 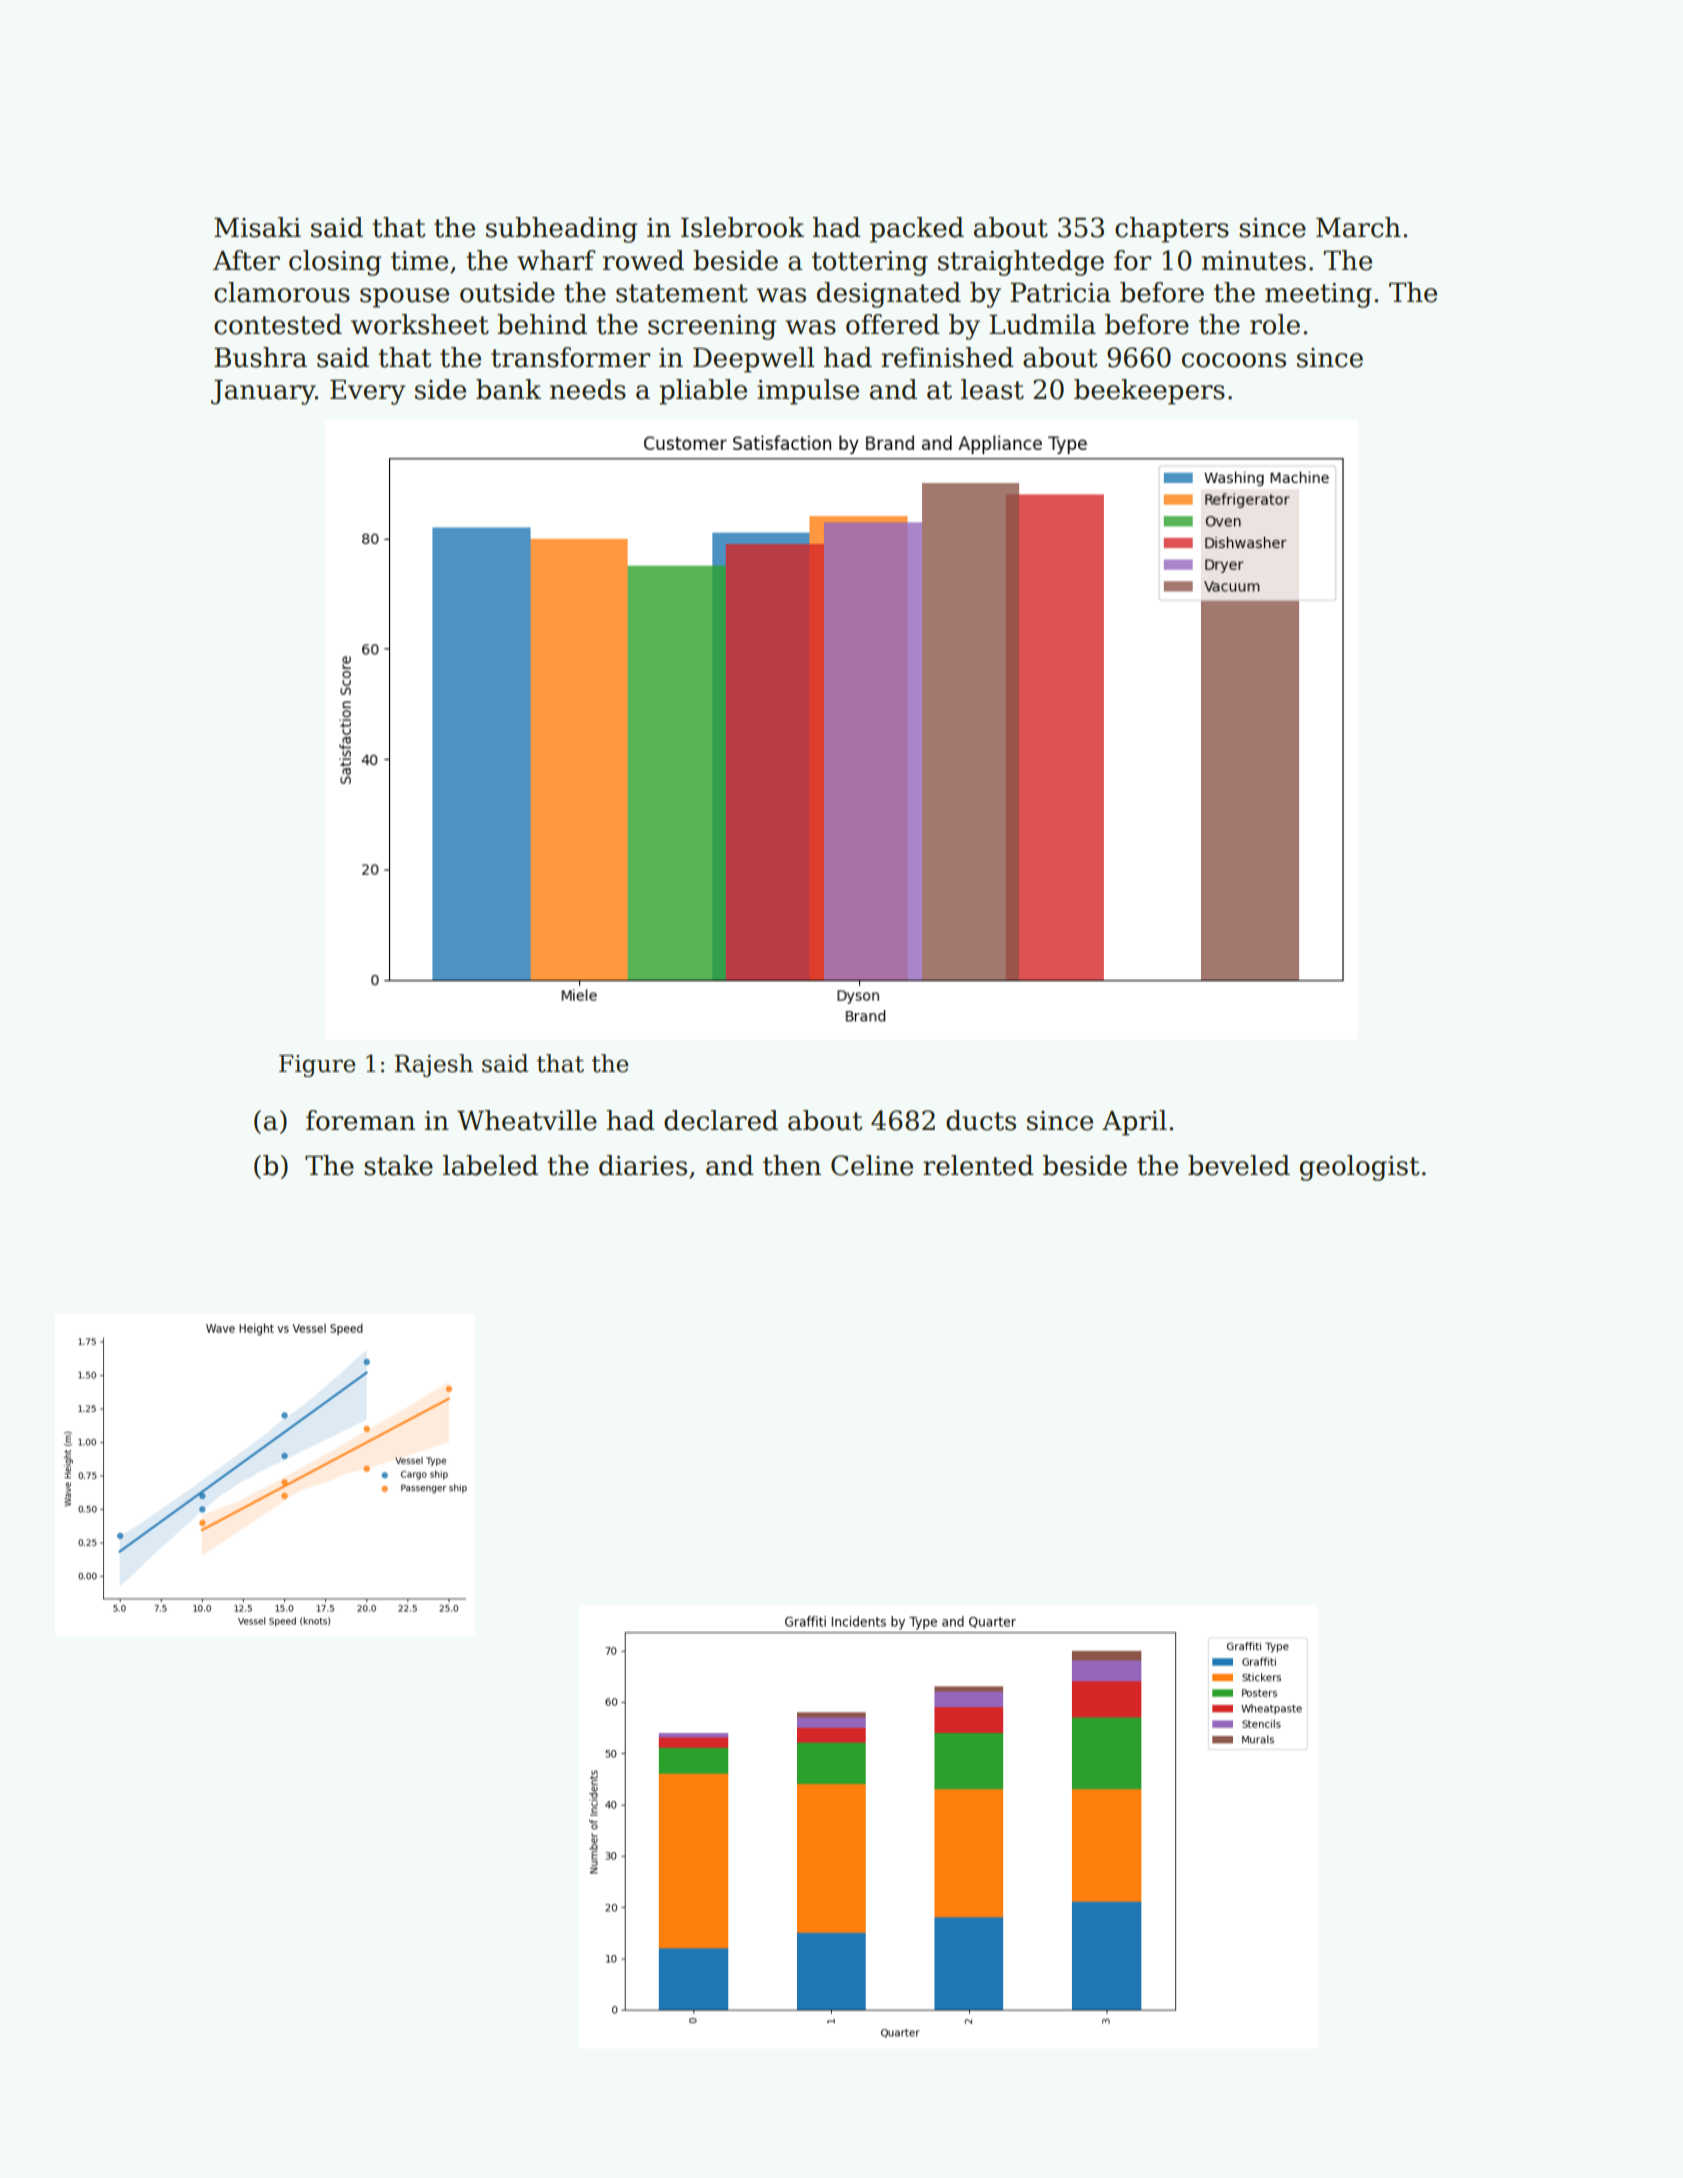 I want to click on geologist, so click(x=1360, y=1168).
